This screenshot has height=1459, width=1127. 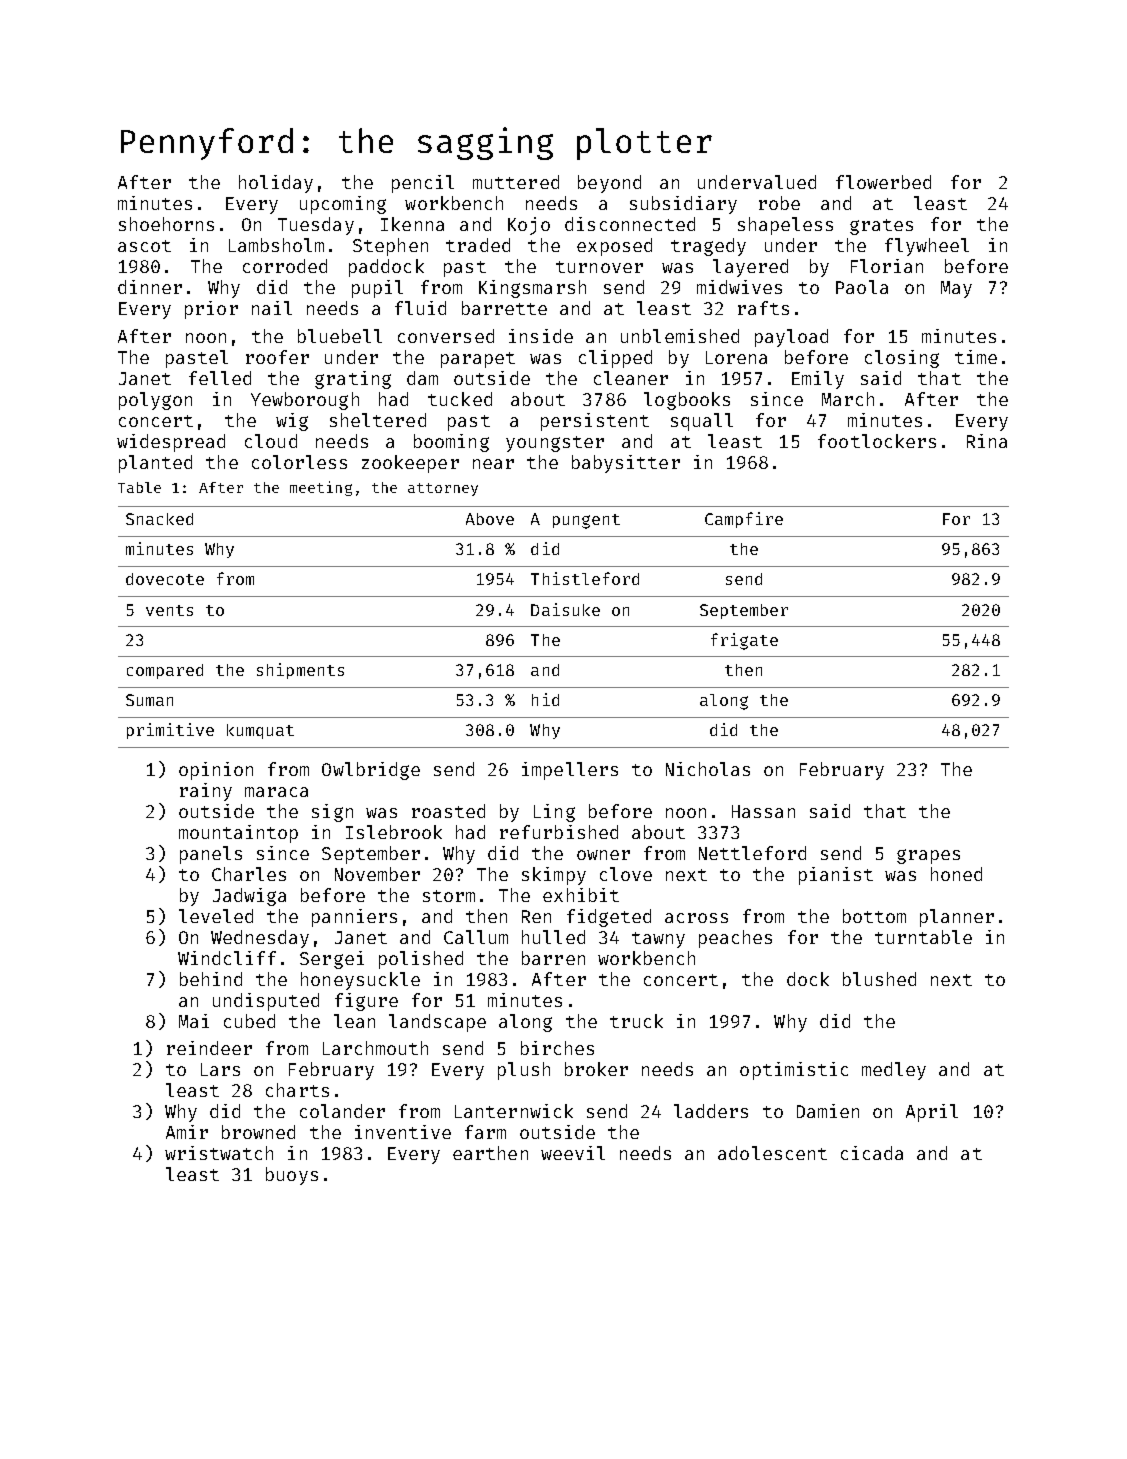 I want to click on pencil, so click(x=423, y=184).
